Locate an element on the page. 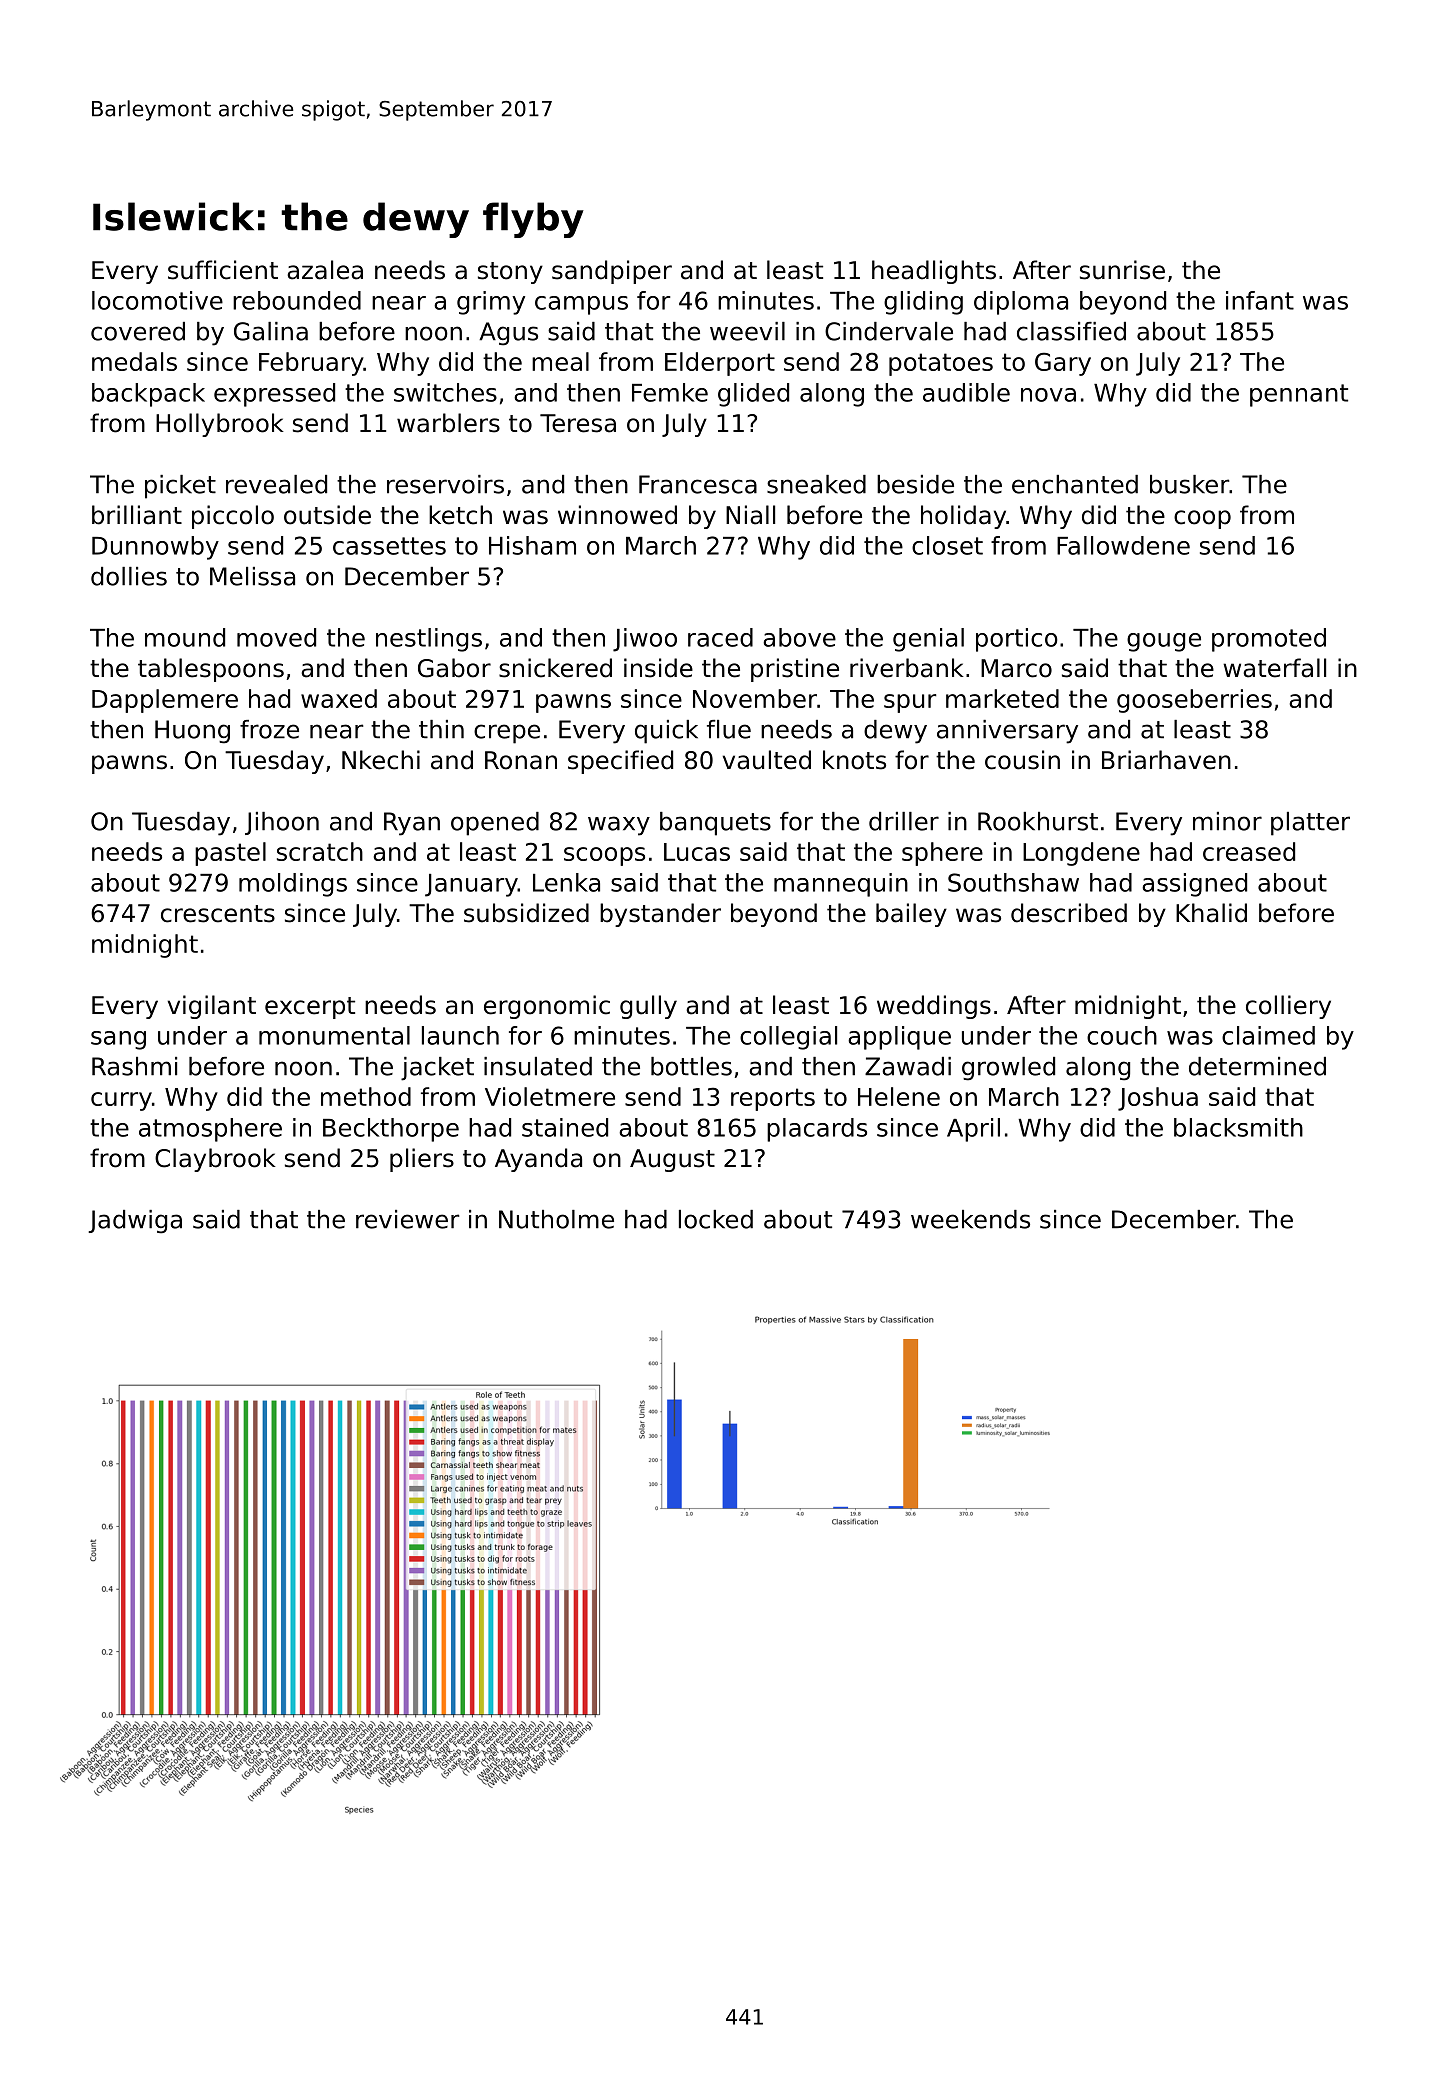 The image size is (1450, 2100). specified is located at coordinates (620, 762).
